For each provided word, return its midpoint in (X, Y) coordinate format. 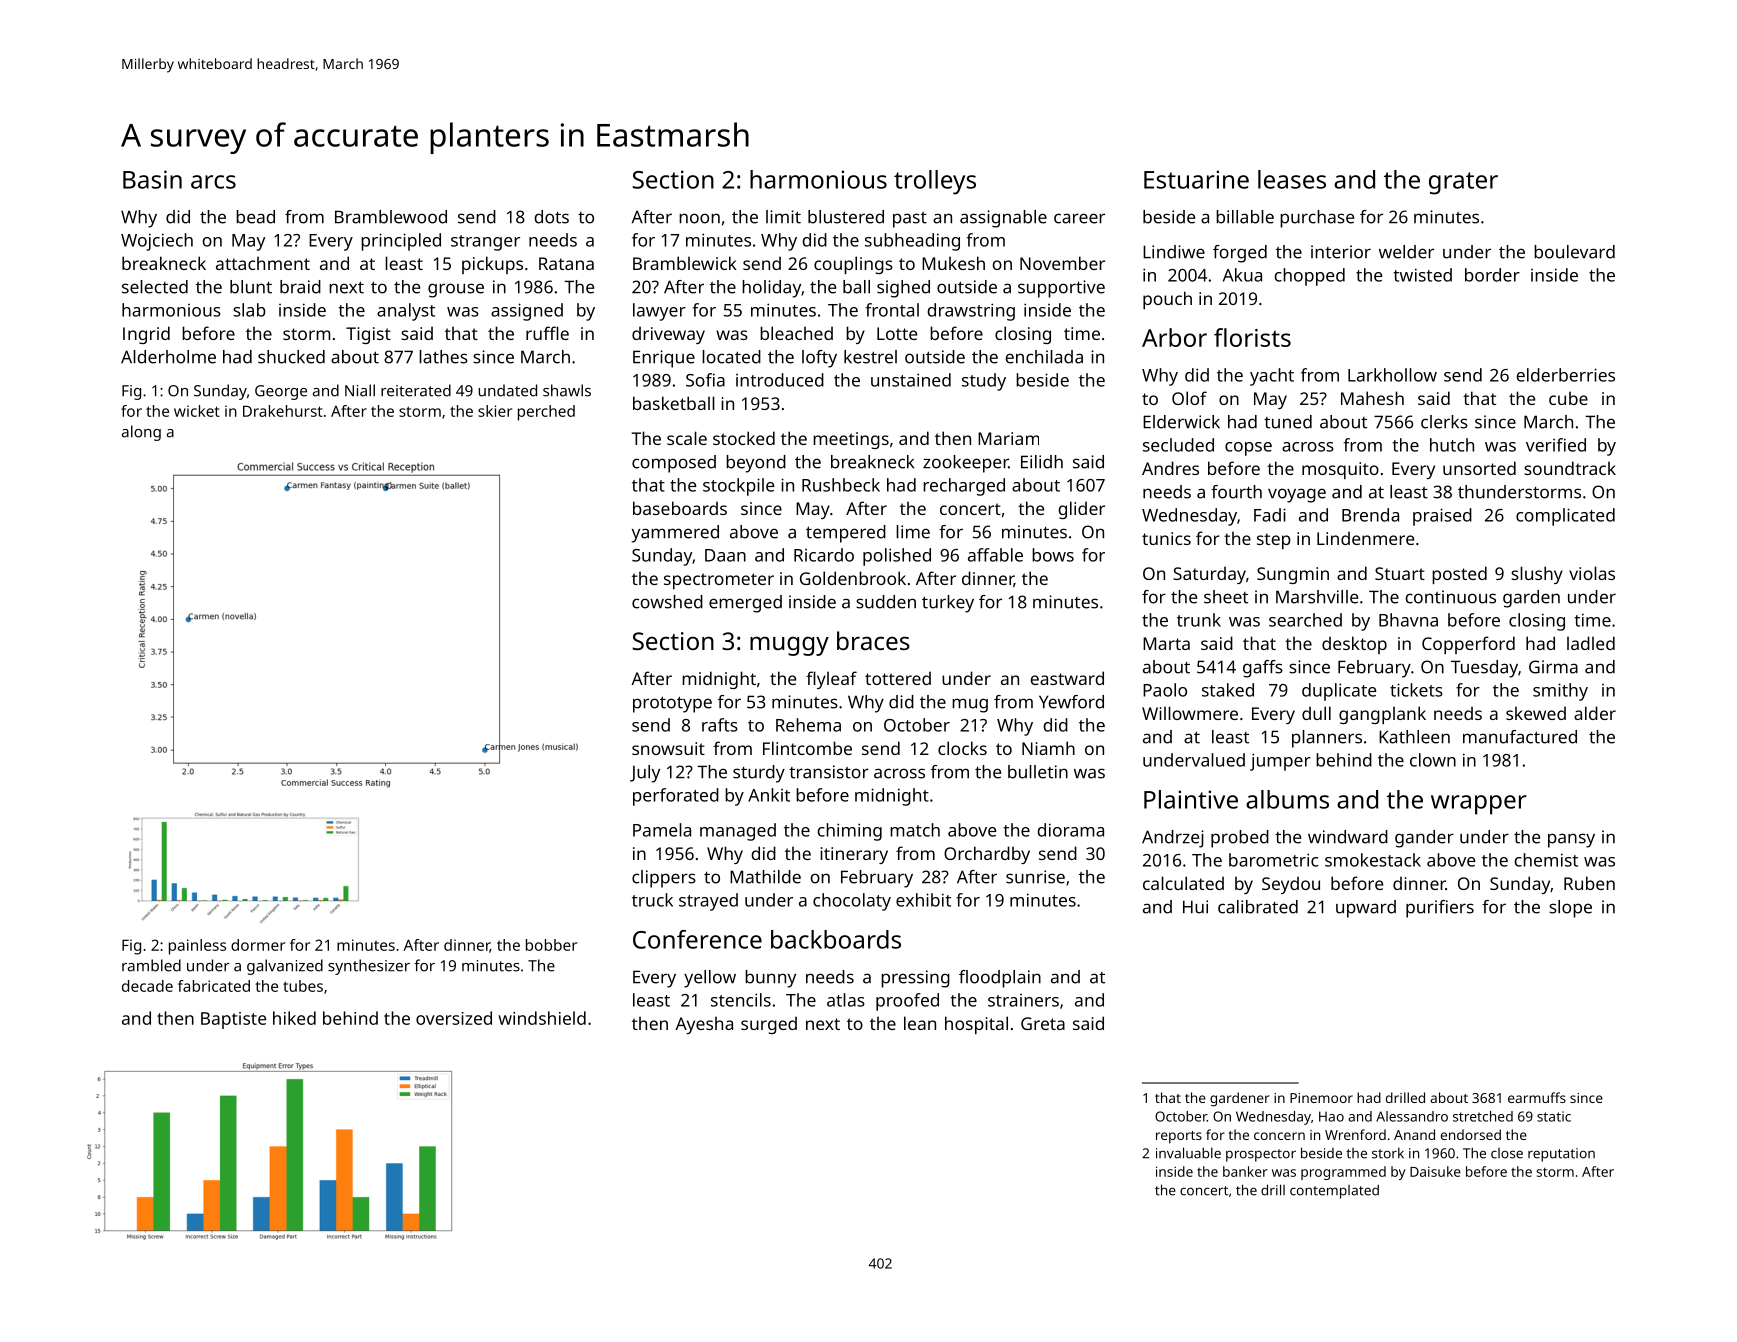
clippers (664, 879)
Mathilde (765, 877)
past (910, 220)
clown (1433, 760)
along (141, 433)
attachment (263, 263)
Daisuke (1435, 1171)
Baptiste (233, 1020)
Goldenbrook (853, 578)
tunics (1166, 538)
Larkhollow (1392, 375)
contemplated (1334, 1192)
